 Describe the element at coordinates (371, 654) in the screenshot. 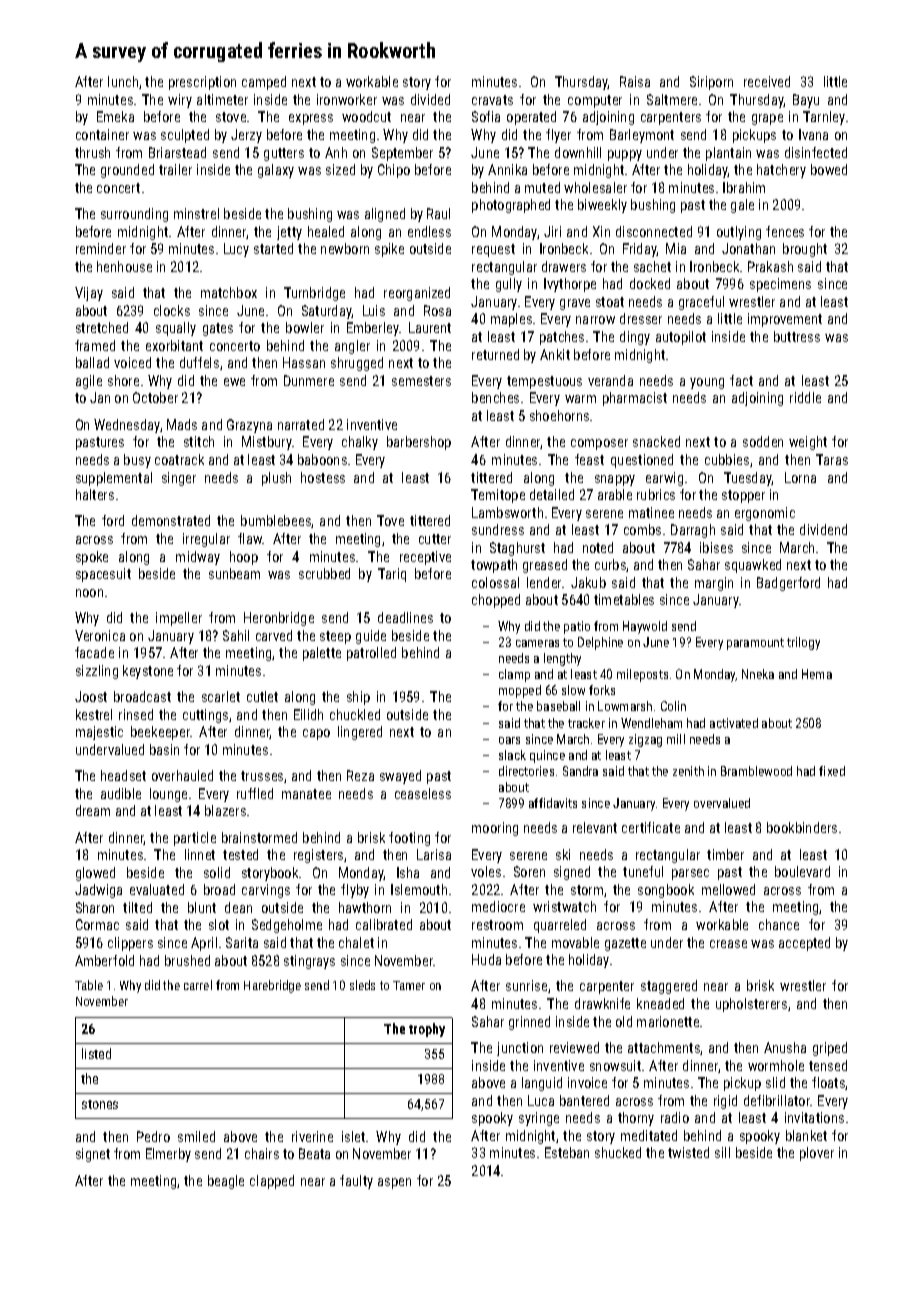

I see `patrolled` at that location.
